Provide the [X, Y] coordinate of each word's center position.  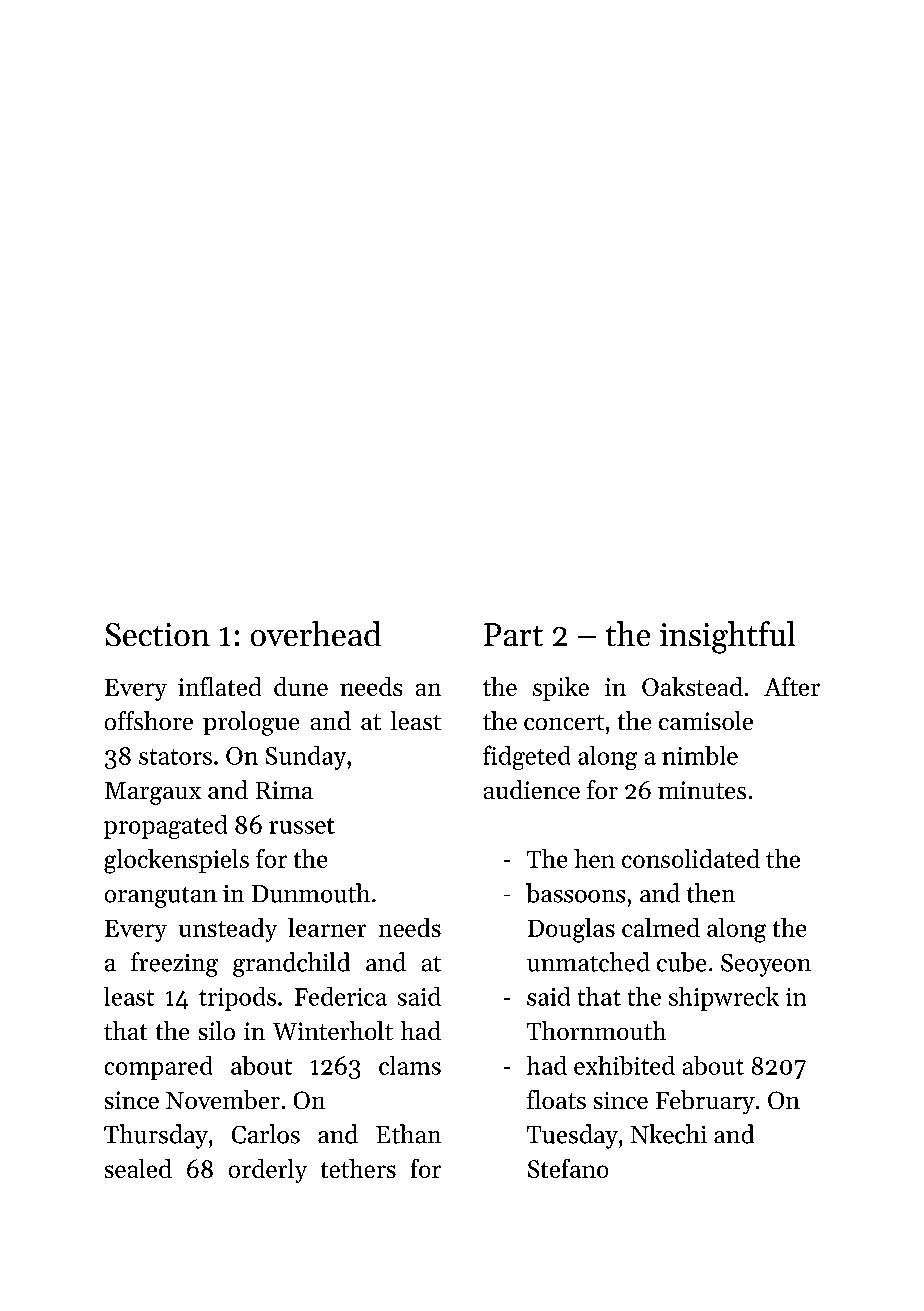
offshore [149, 720]
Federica [341, 996]
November [223, 1099]
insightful [727, 637]
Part [513, 634]
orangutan [161, 897]
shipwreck [724, 999]
